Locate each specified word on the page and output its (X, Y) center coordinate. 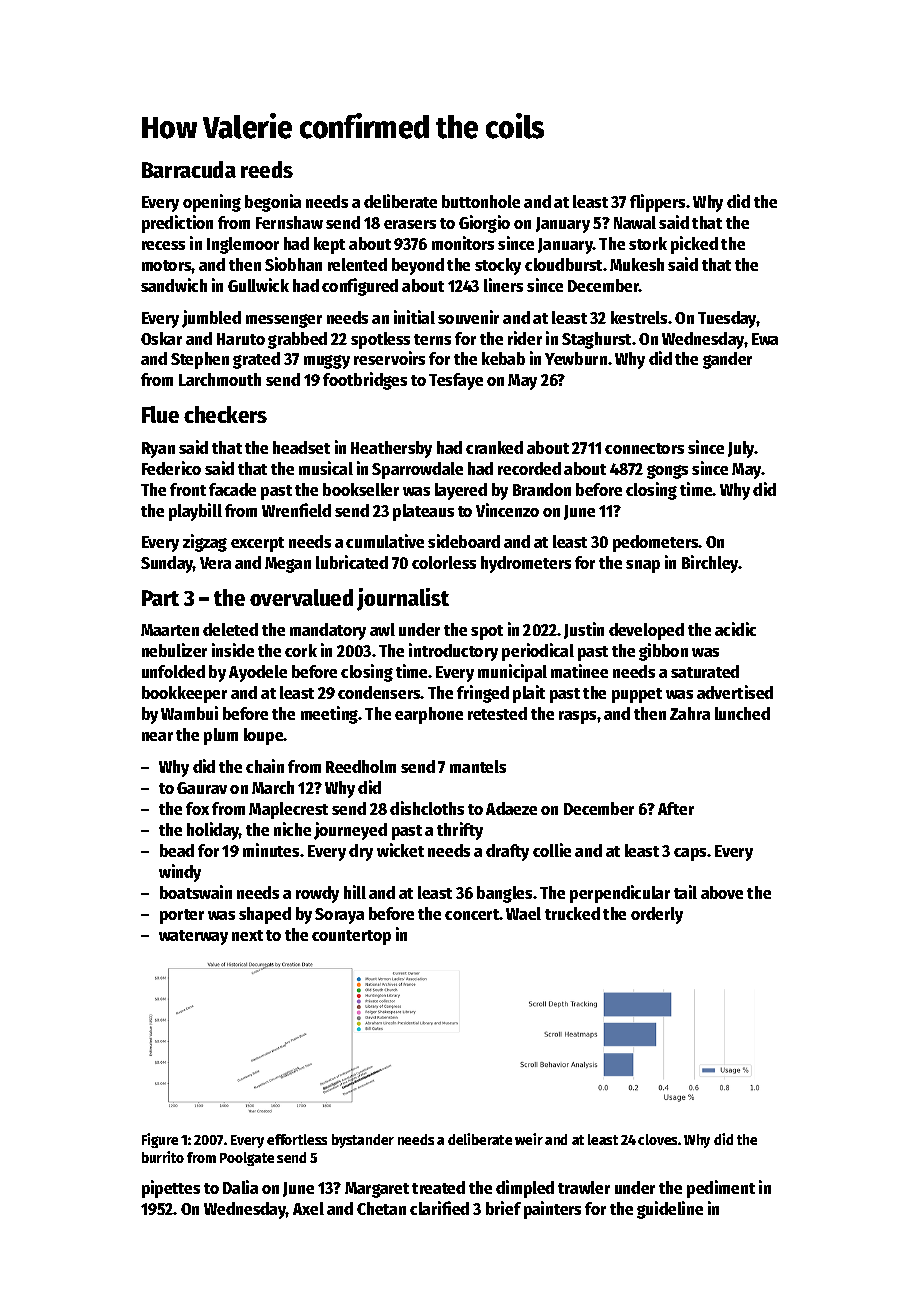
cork (301, 650)
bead (177, 850)
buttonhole (481, 201)
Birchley (710, 564)
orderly (657, 915)
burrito (163, 1157)
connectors (644, 448)
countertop (351, 937)
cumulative (385, 541)
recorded (529, 468)
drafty (507, 852)
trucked (572, 913)
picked (694, 245)
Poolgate (247, 1159)
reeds (267, 169)
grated (256, 360)
